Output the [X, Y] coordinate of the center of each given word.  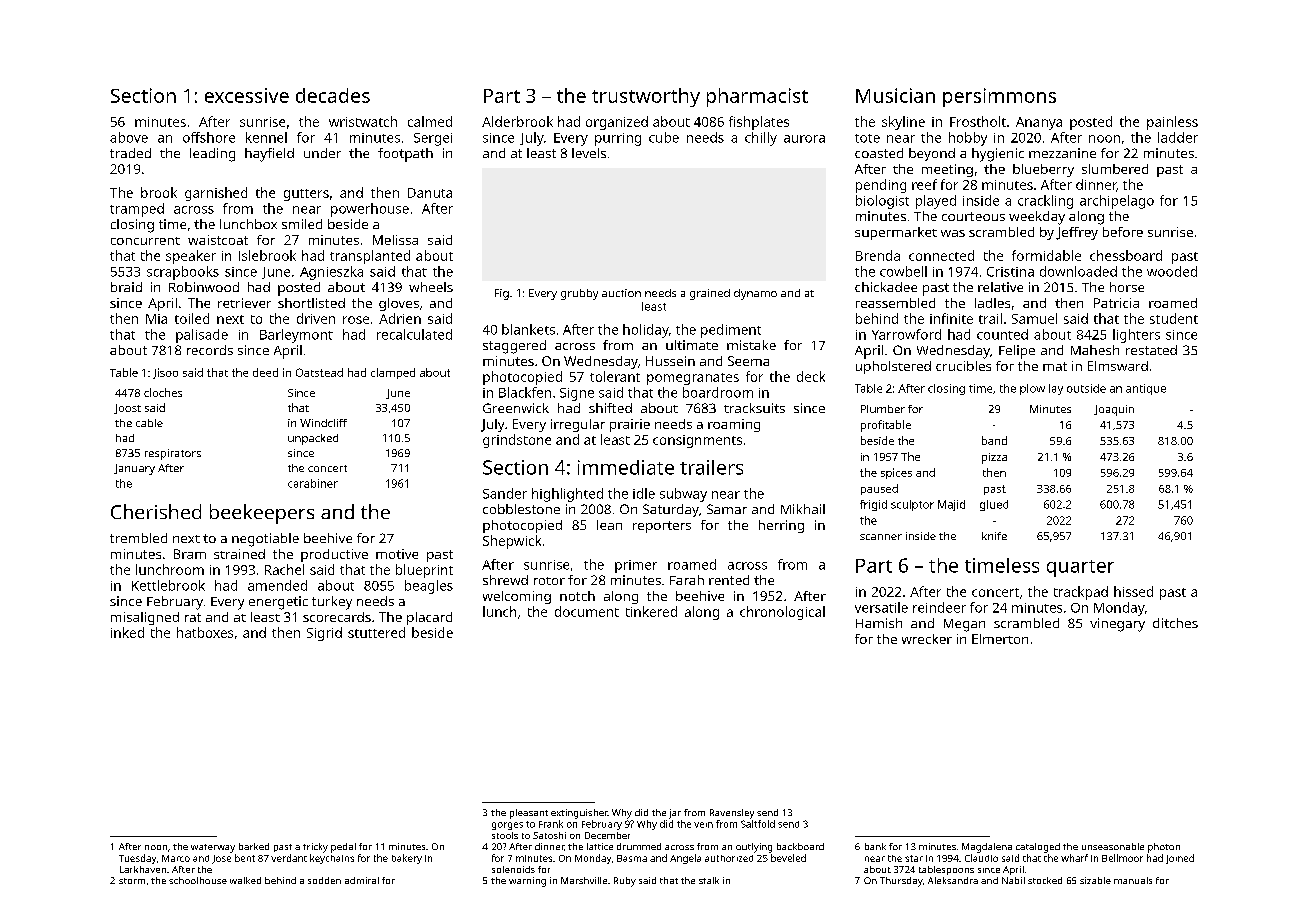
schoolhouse [198, 880]
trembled [138, 538]
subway [683, 495]
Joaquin [1114, 410]
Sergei [433, 139]
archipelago [1117, 202]
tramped [137, 210]
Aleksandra [953, 880]
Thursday [901, 882]
